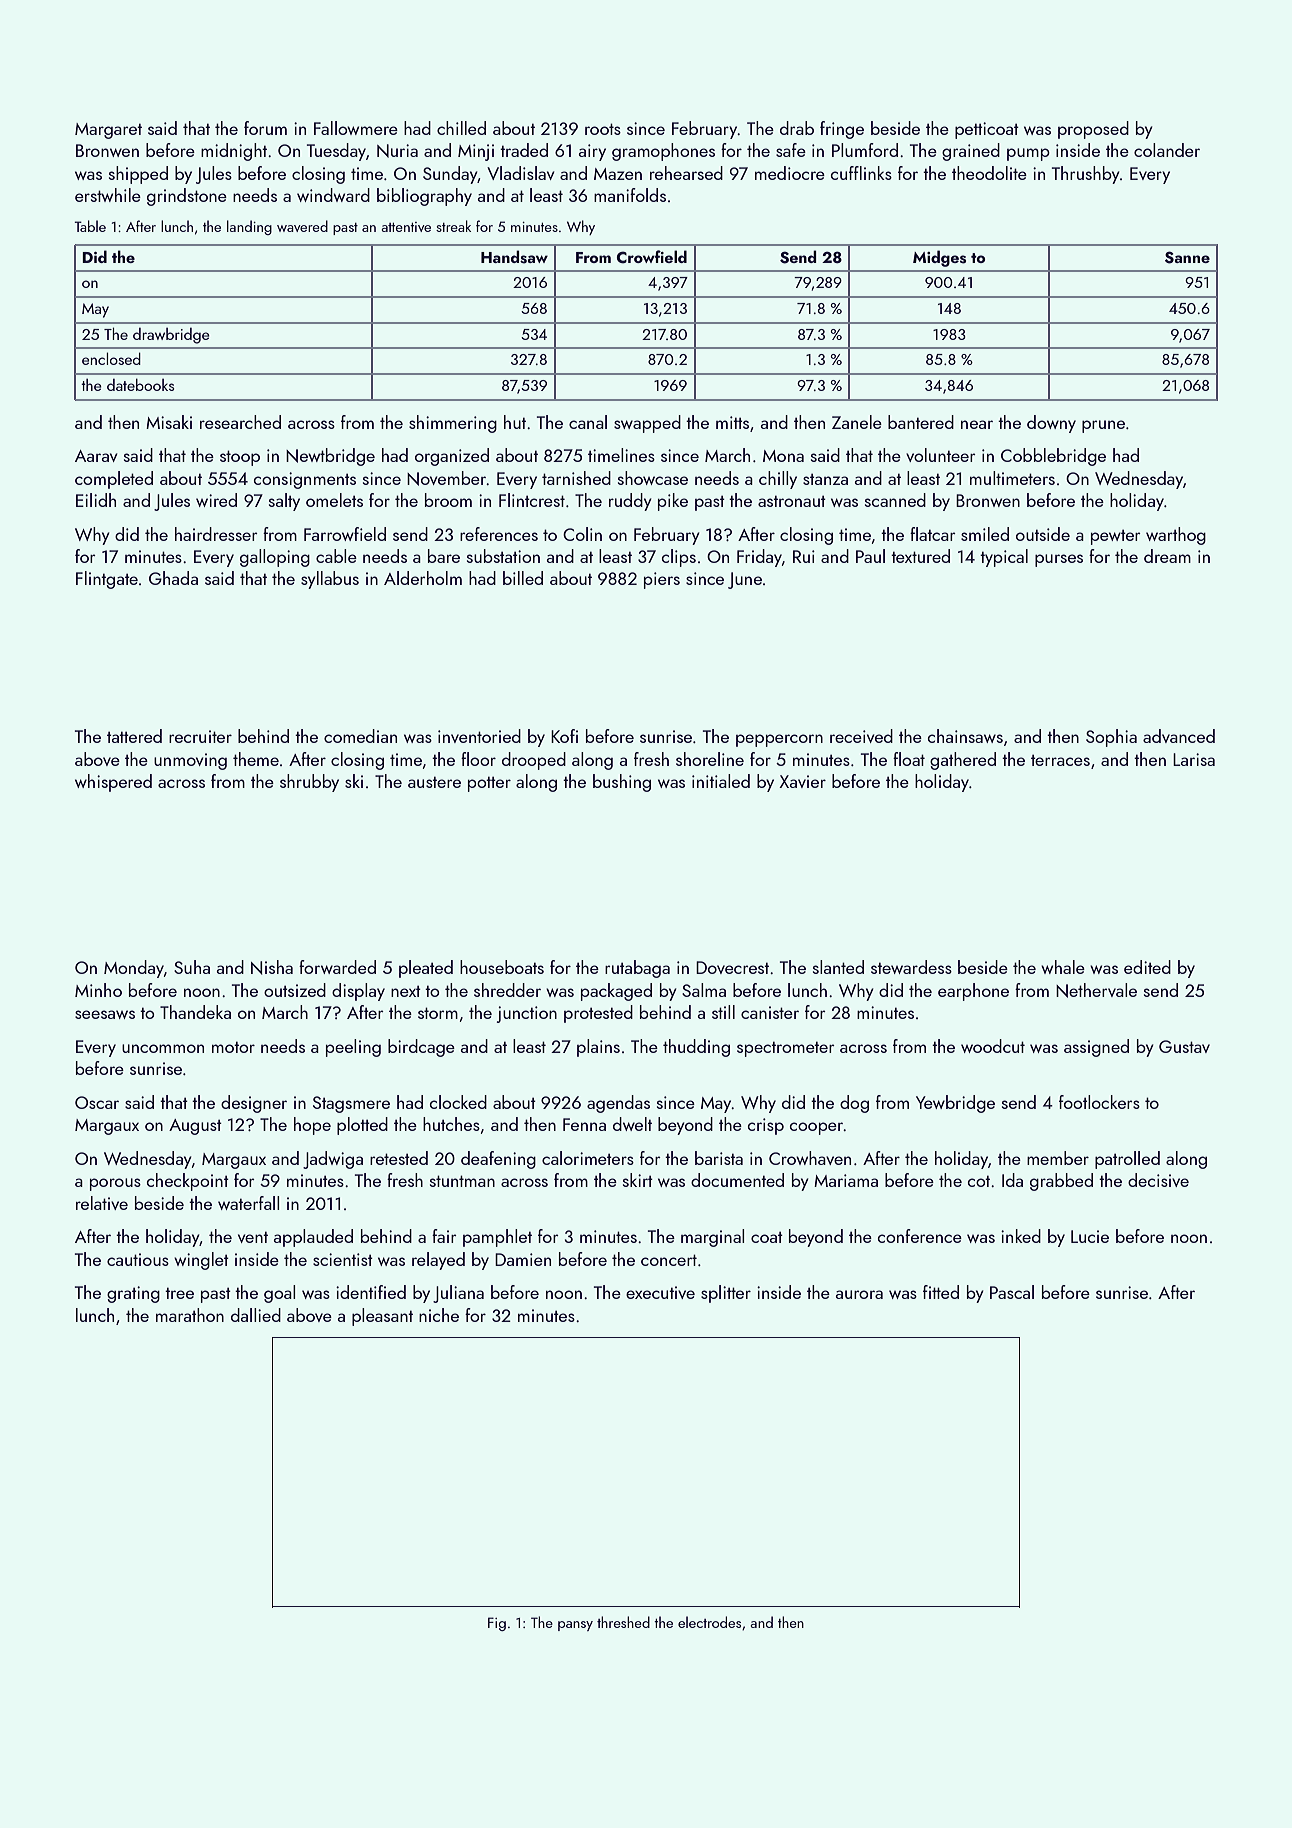  Describe the element at coordinates (1093, 130) in the page. I see `proposed` at that location.
